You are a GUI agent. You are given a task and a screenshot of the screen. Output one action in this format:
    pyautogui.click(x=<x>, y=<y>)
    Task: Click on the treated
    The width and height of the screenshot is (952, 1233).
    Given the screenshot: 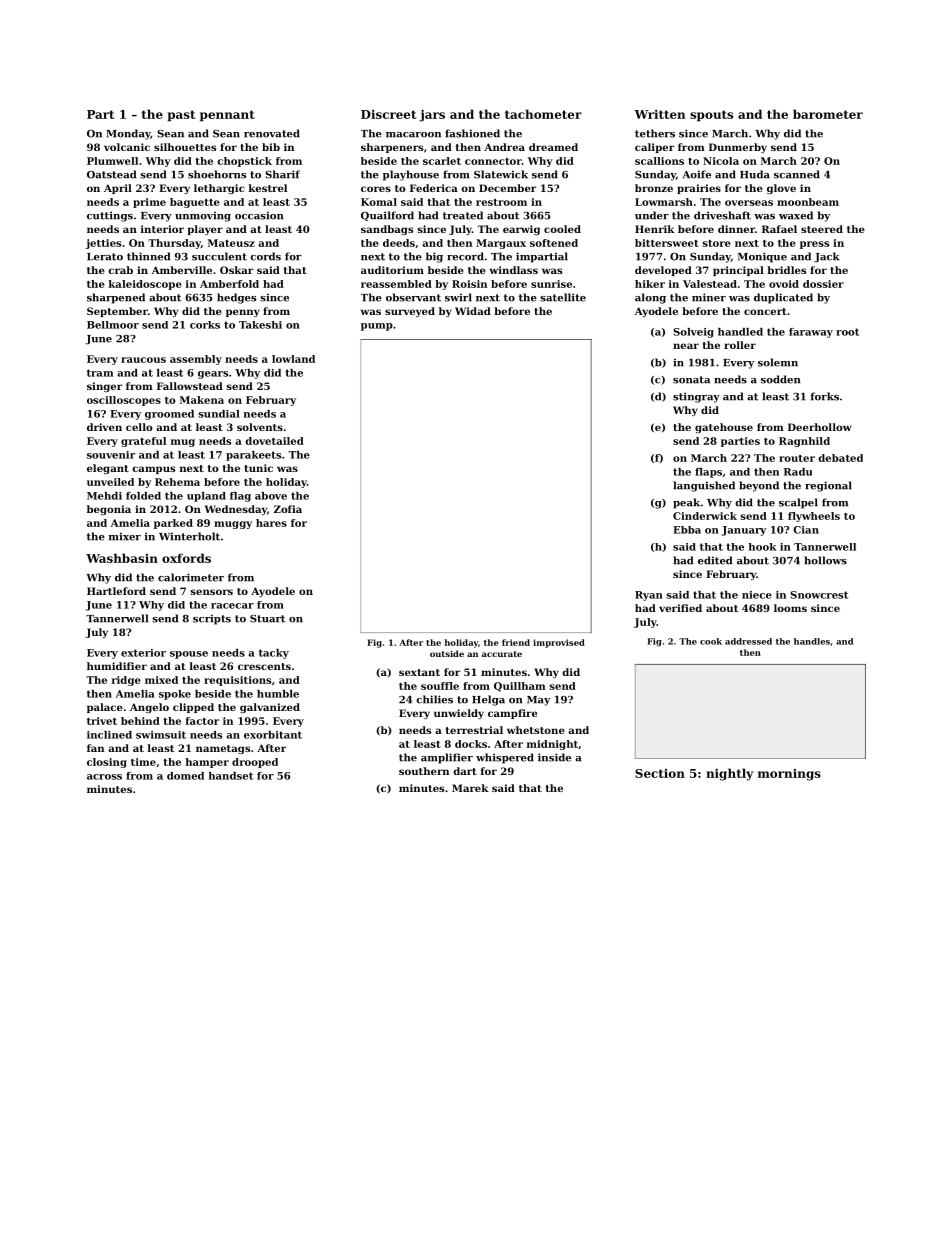 What is the action you would take?
    pyautogui.click(x=463, y=215)
